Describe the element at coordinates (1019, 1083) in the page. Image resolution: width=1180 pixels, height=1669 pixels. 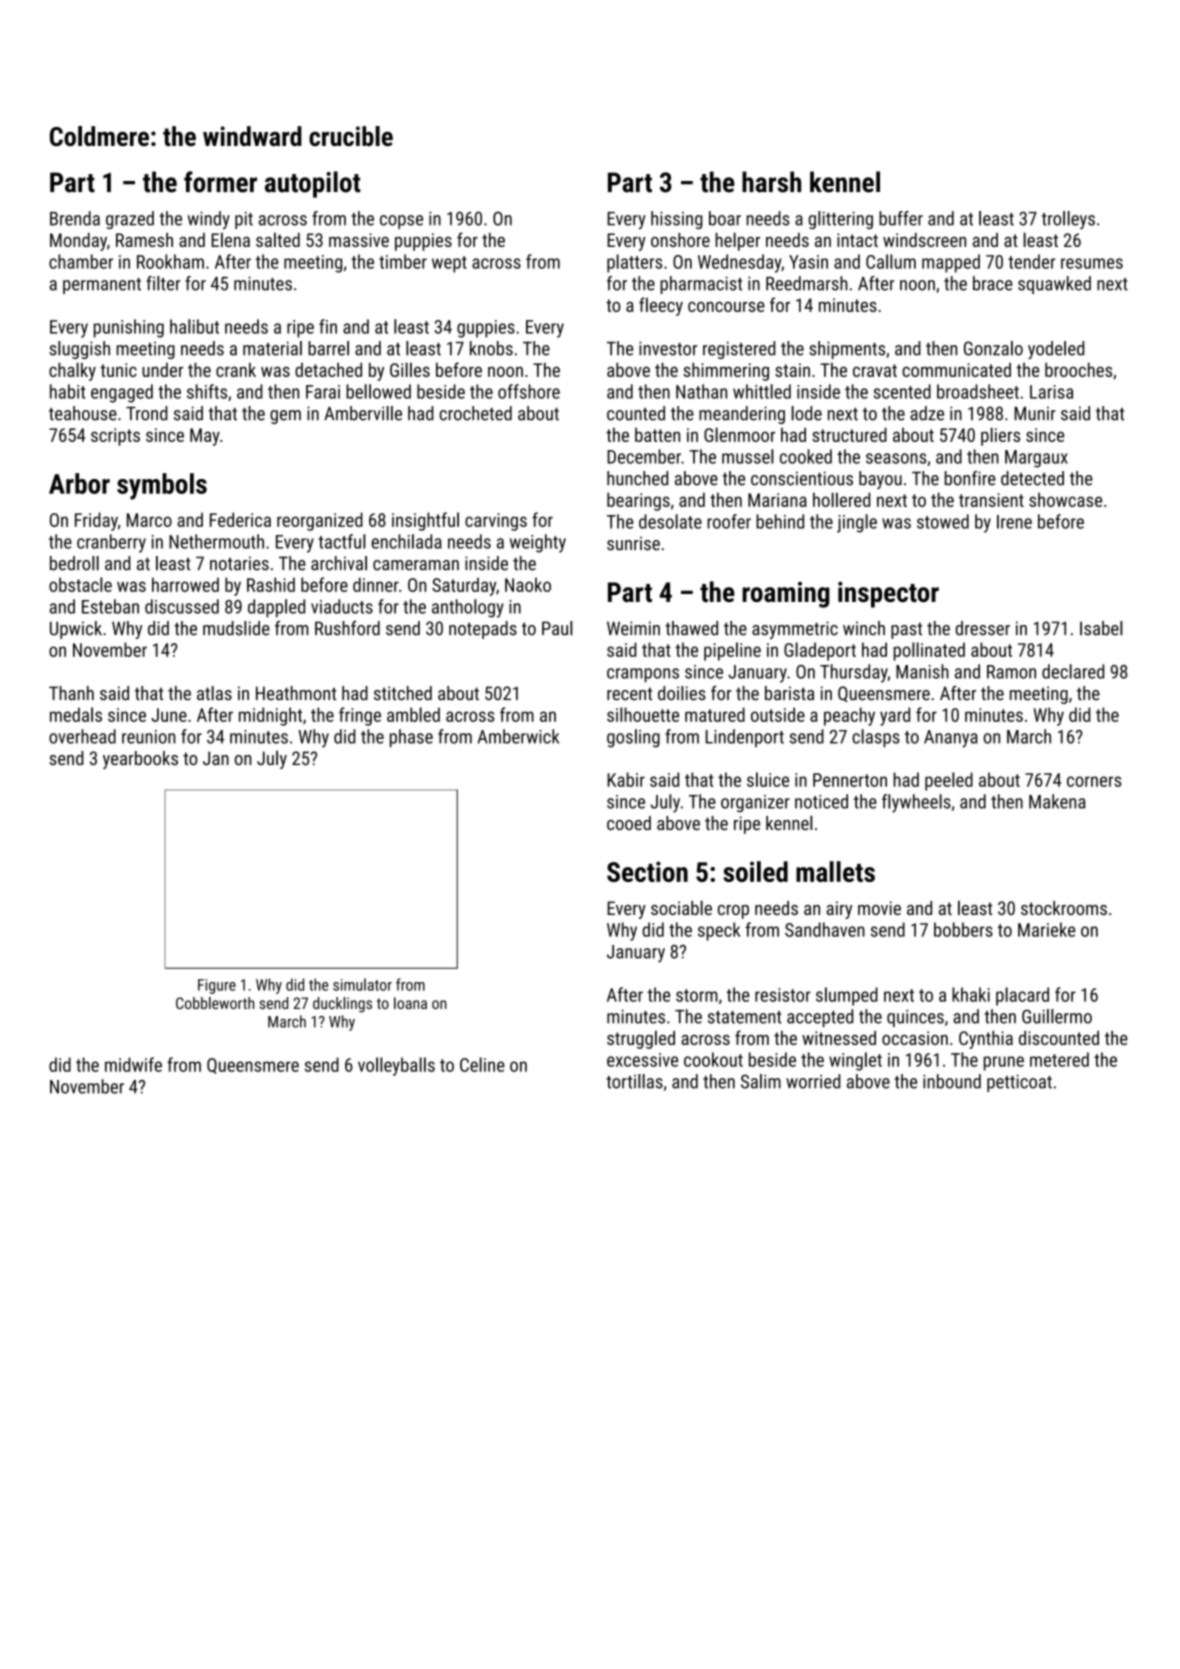
I see `petticoat` at that location.
